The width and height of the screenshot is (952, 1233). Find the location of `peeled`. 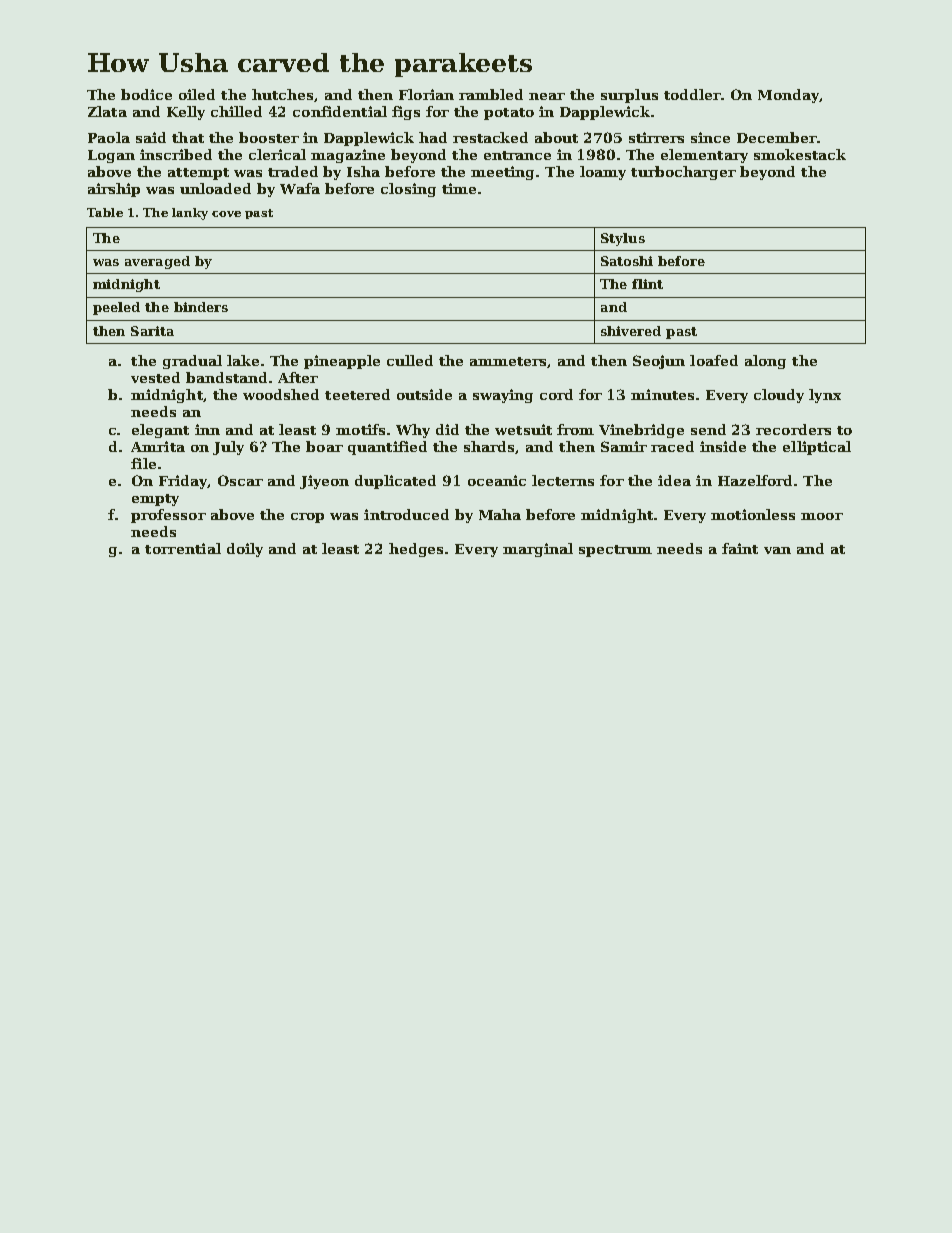

peeled is located at coordinates (116, 308).
